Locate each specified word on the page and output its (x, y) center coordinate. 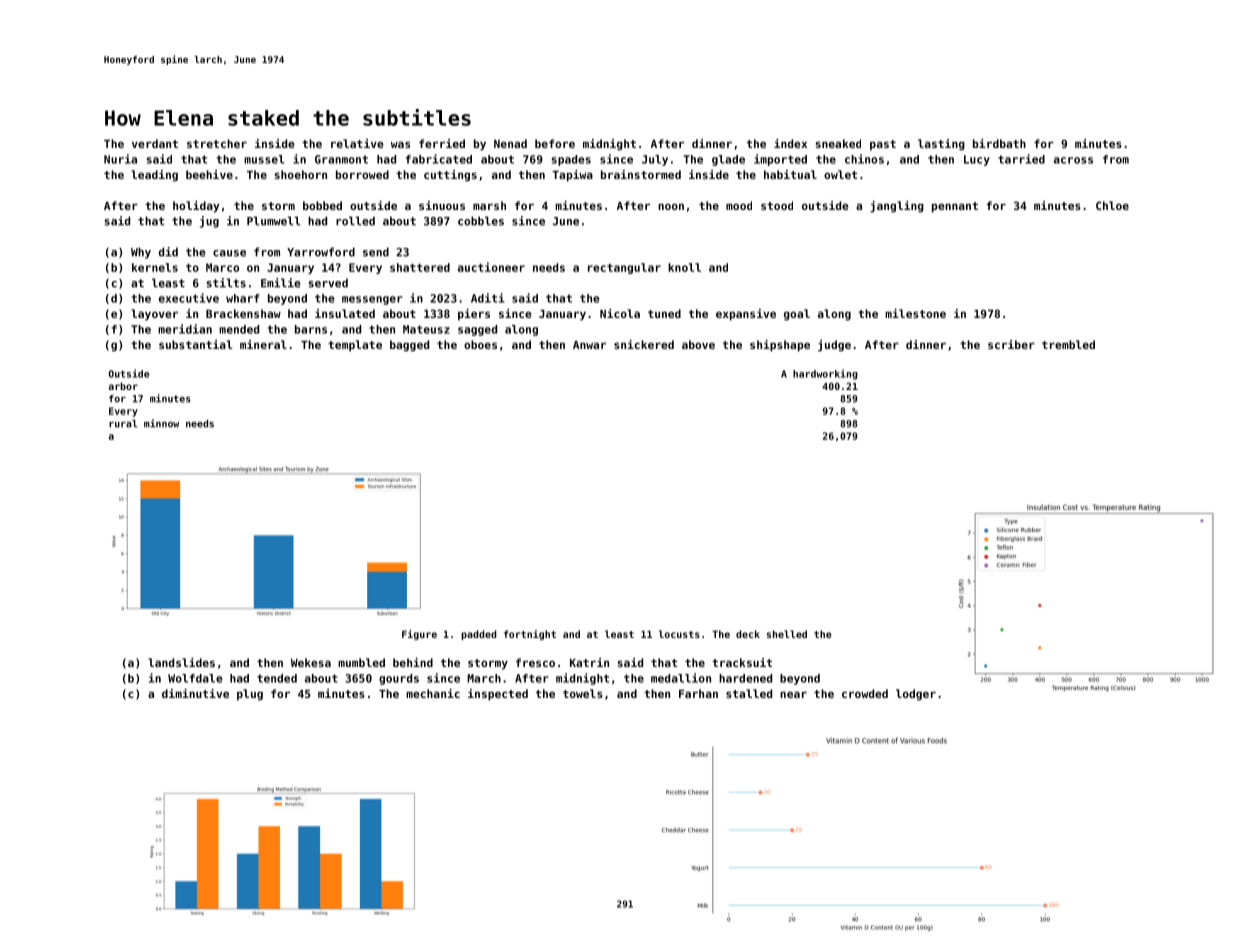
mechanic (433, 693)
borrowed (362, 174)
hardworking (825, 374)
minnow (161, 423)
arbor (123, 386)
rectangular (624, 268)
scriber (1011, 344)
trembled (1068, 344)
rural (123, 424)
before (555, 143)
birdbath (999, 143)
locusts (679, 634)
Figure (419, 635)
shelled (787, 634)
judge (834, 346)
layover (154, 315)
